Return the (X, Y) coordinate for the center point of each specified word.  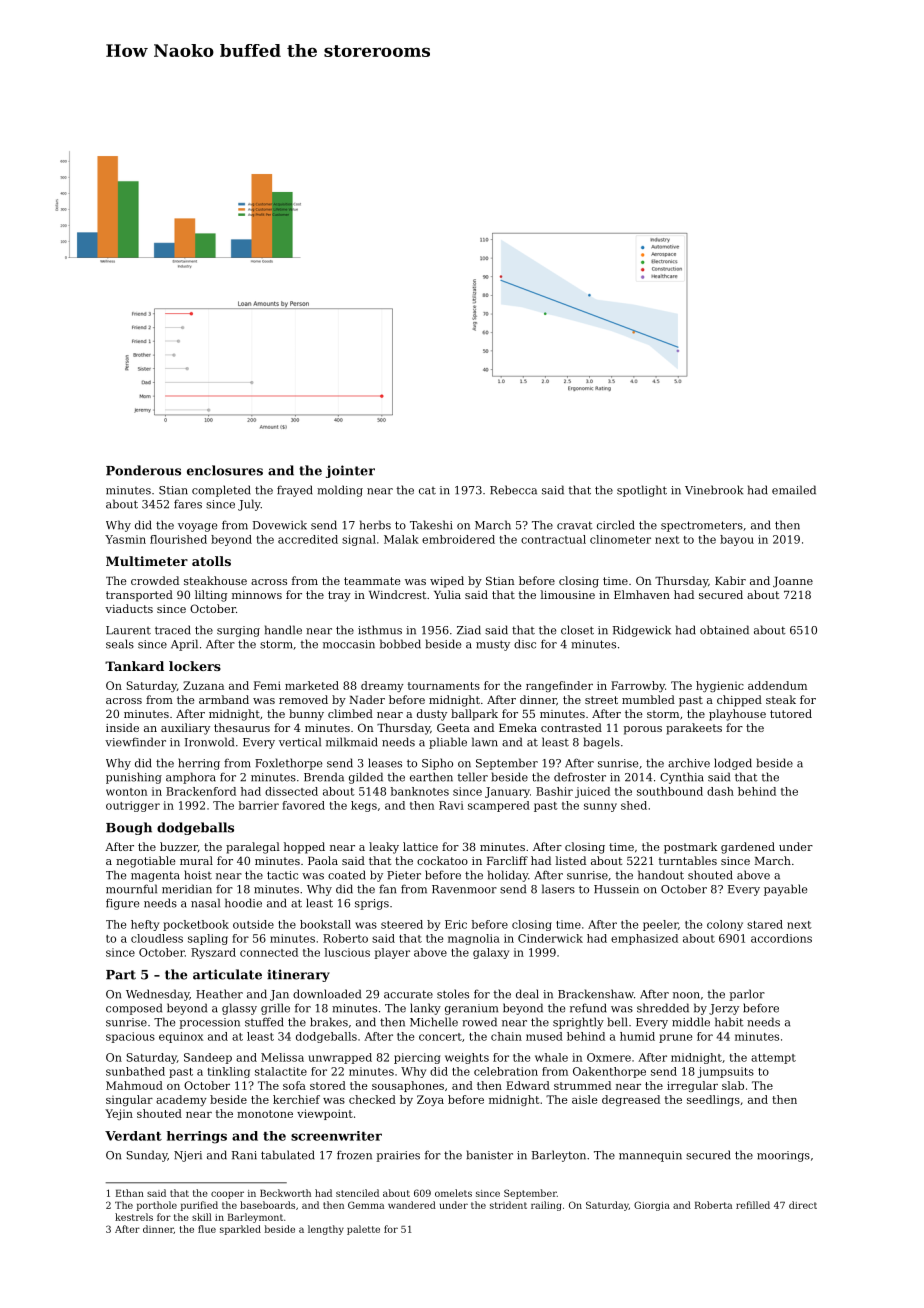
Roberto (345, 938)
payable (785, 890)
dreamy (382, 686)
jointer (350, 471)
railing (546, 1206)
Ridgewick (642, 631)
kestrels (134, 1217)
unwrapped (340, 1058)
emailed (794, 490)
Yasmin (125, 539)
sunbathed (135, 1071)
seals (120, 644)
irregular (692, 1086)
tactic (282, 875)
